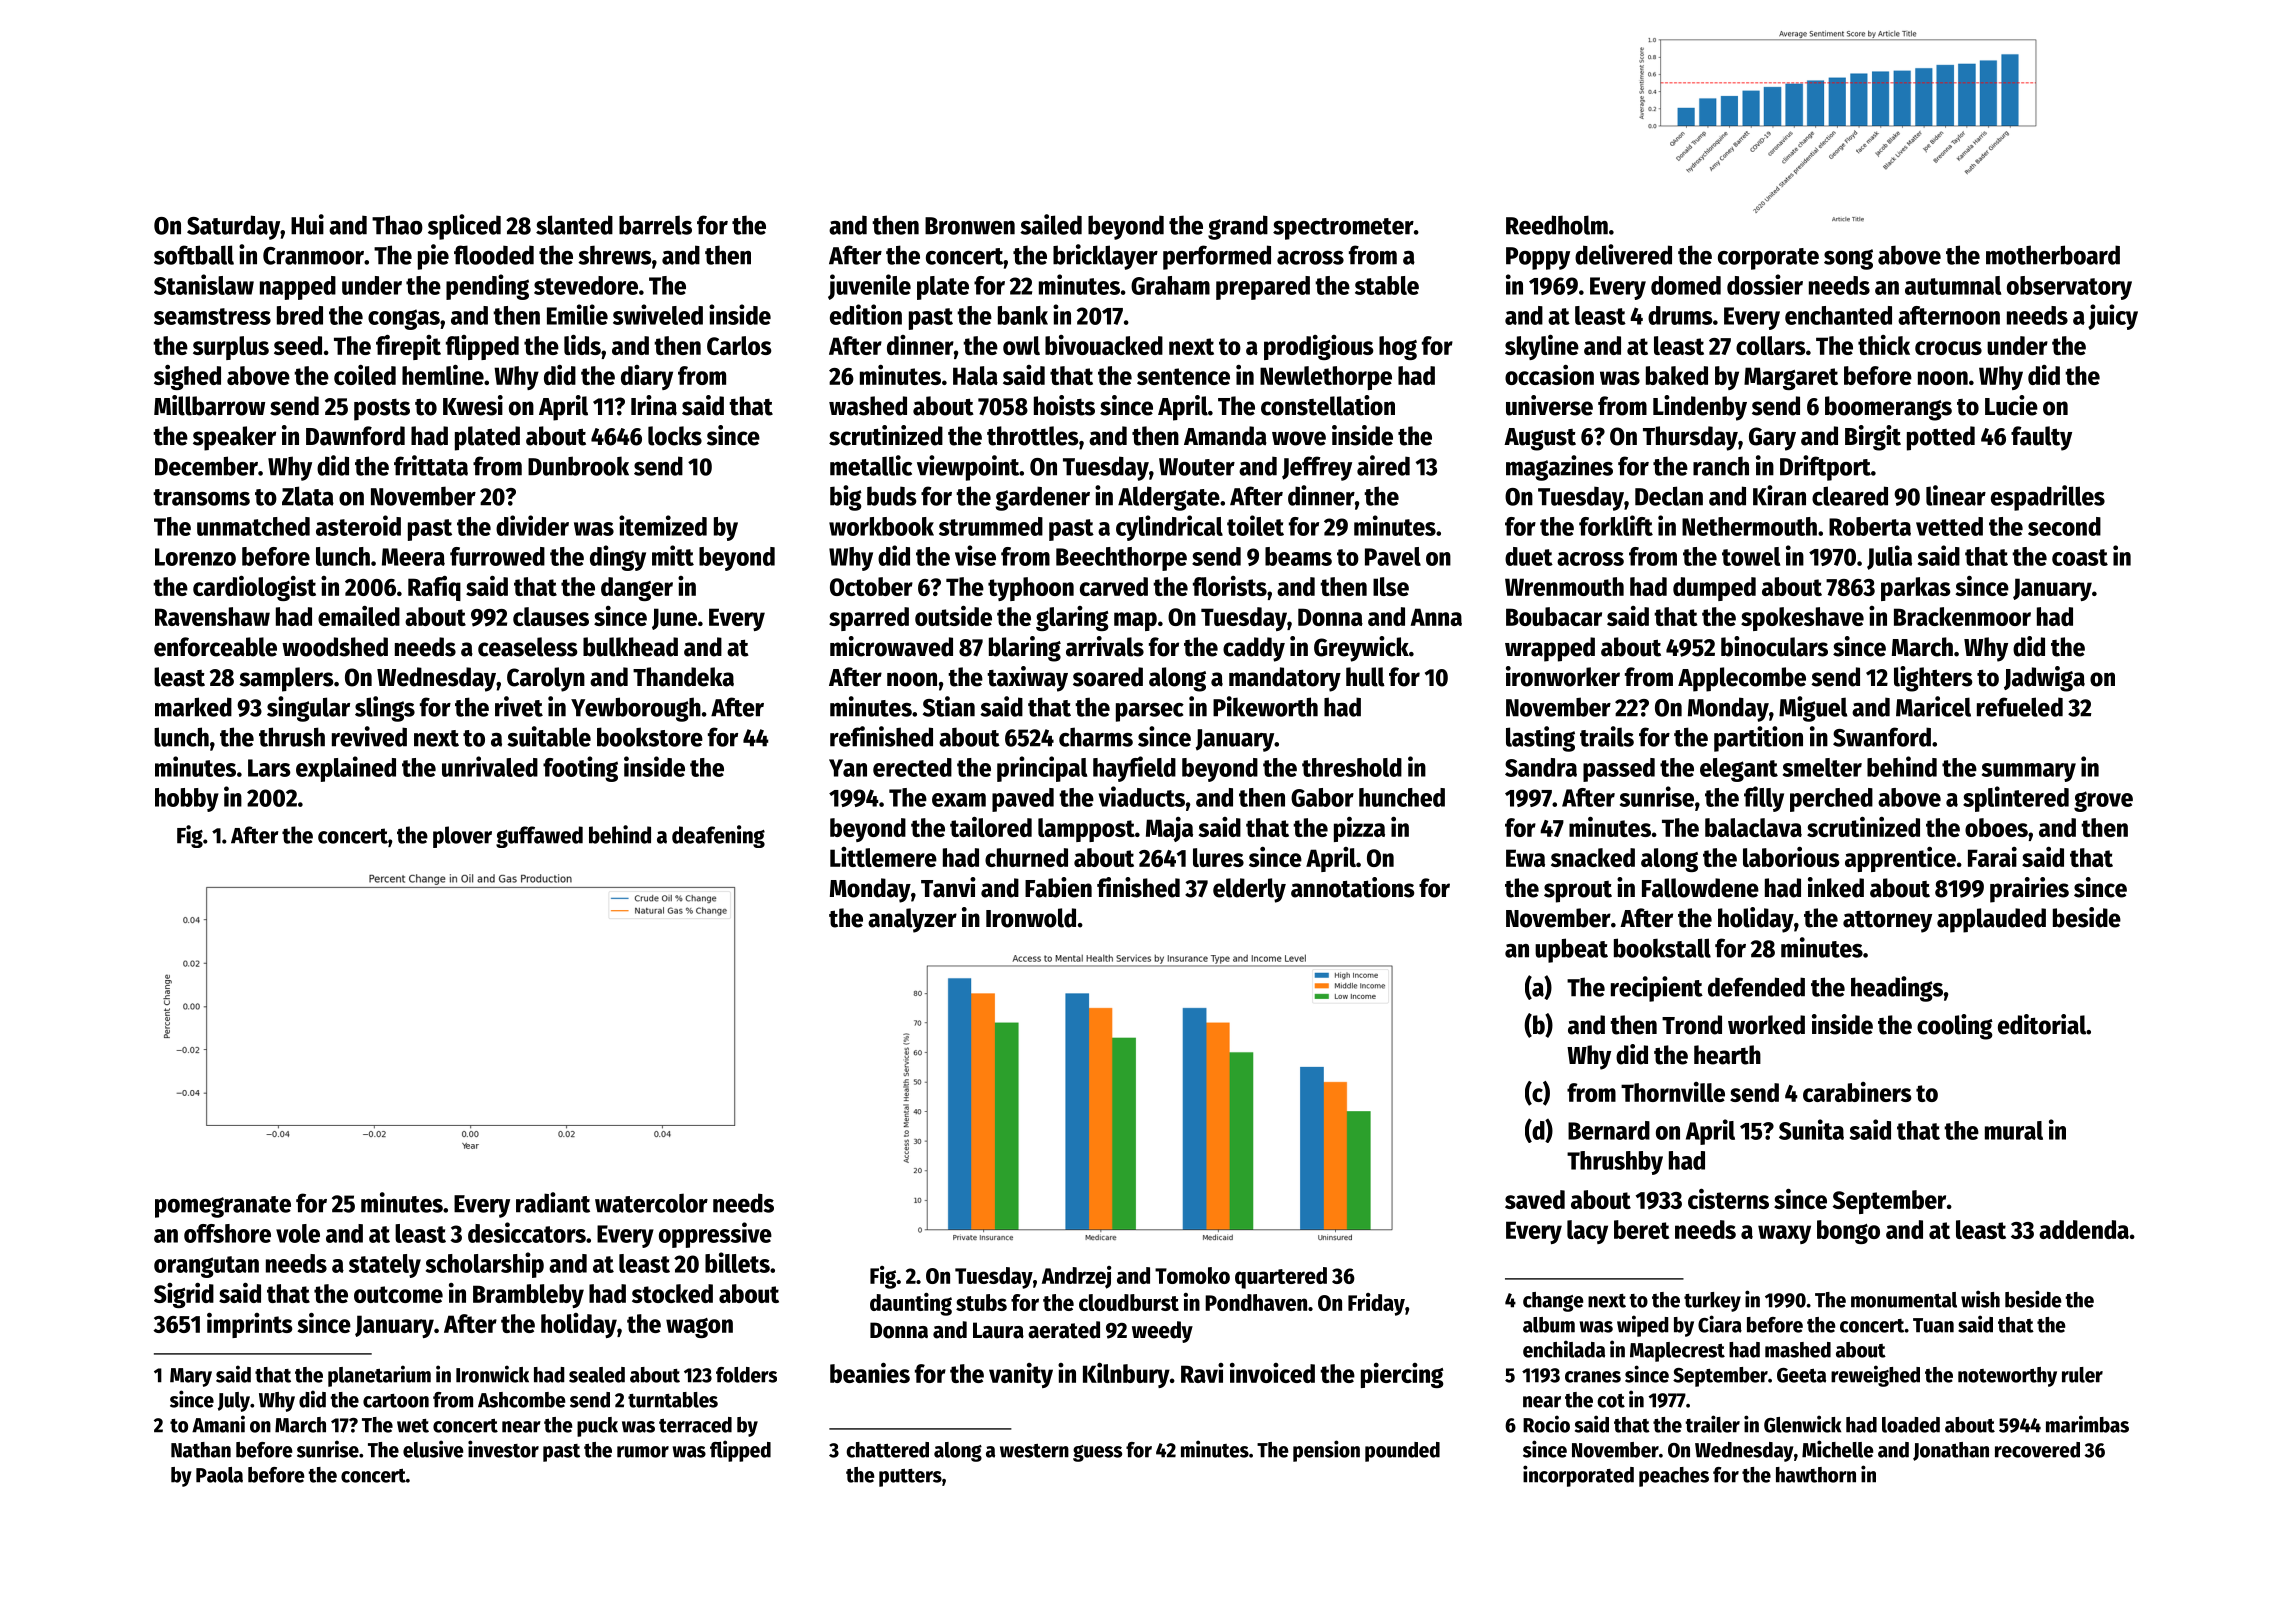 Image resolution: width=2292 pixels, height=1620 pixels. Describe the element at coordinates (503, 1449) in the page. I see `investor` at that location.
